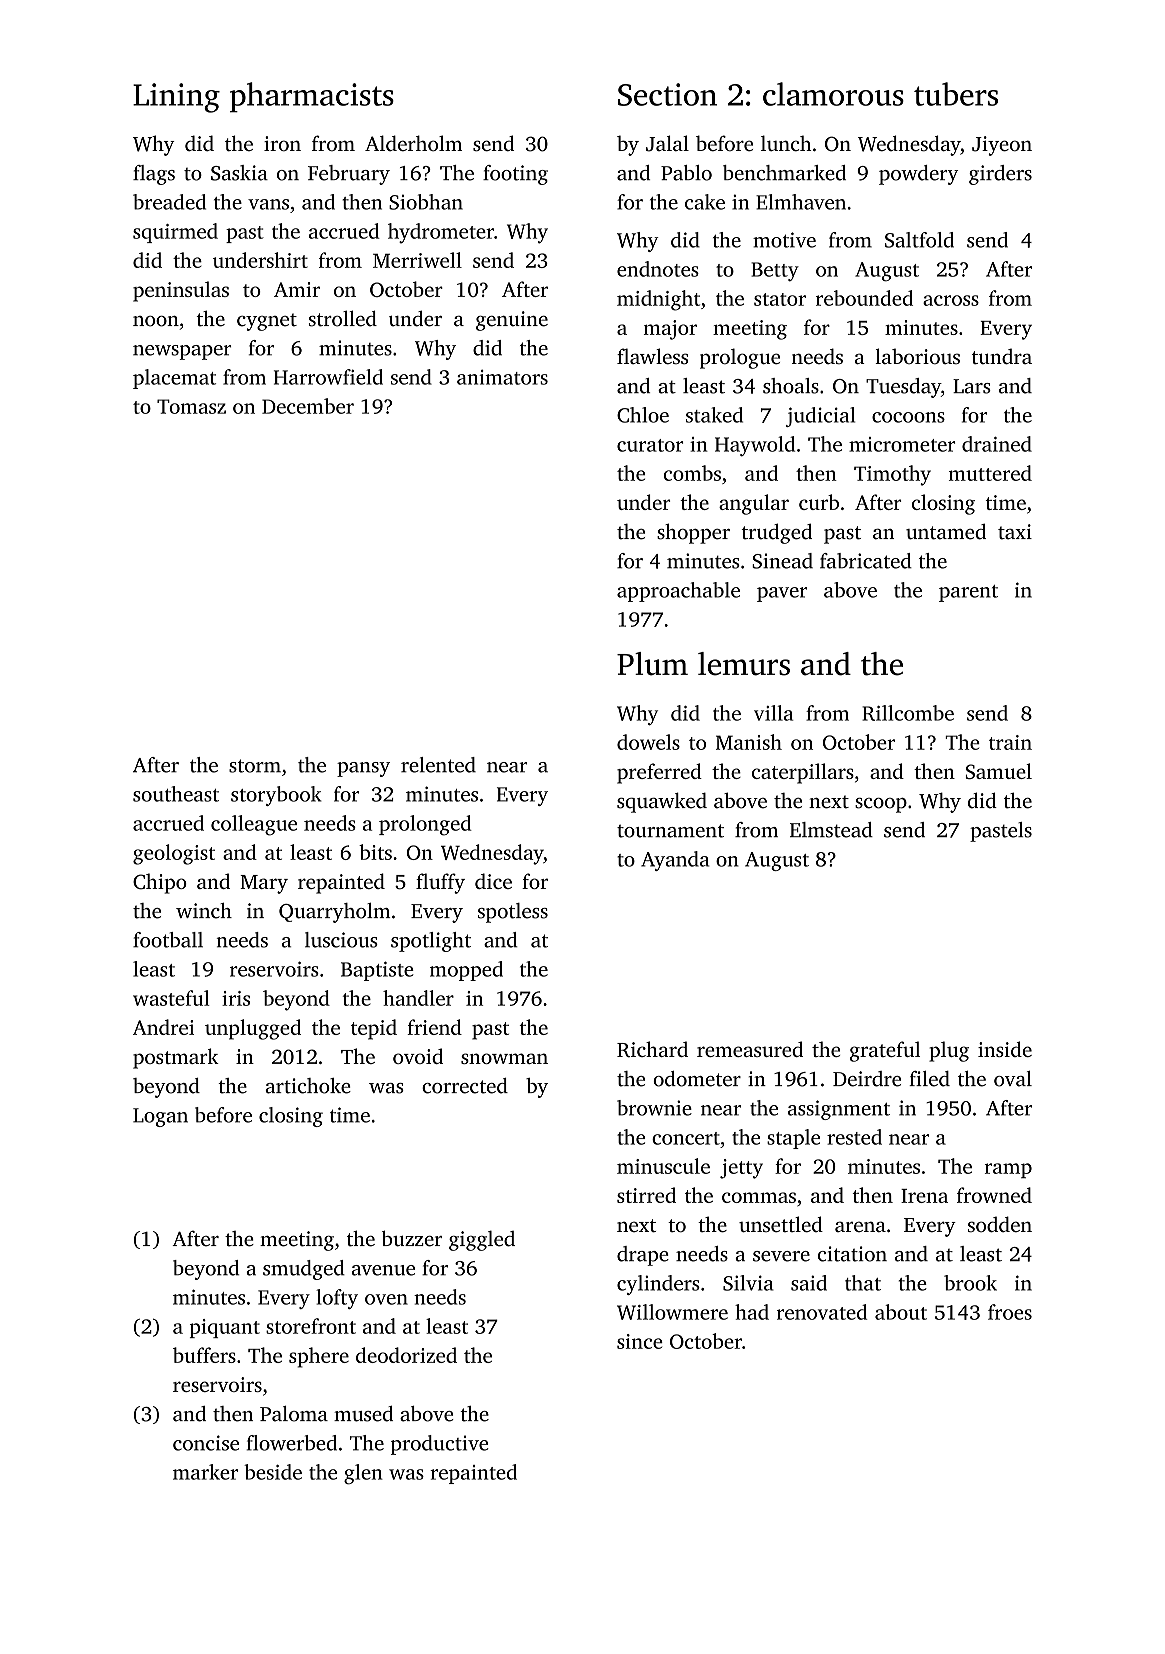  Describe the element at coordinates (466, 971) in the page. I see `mopped` at that location.
